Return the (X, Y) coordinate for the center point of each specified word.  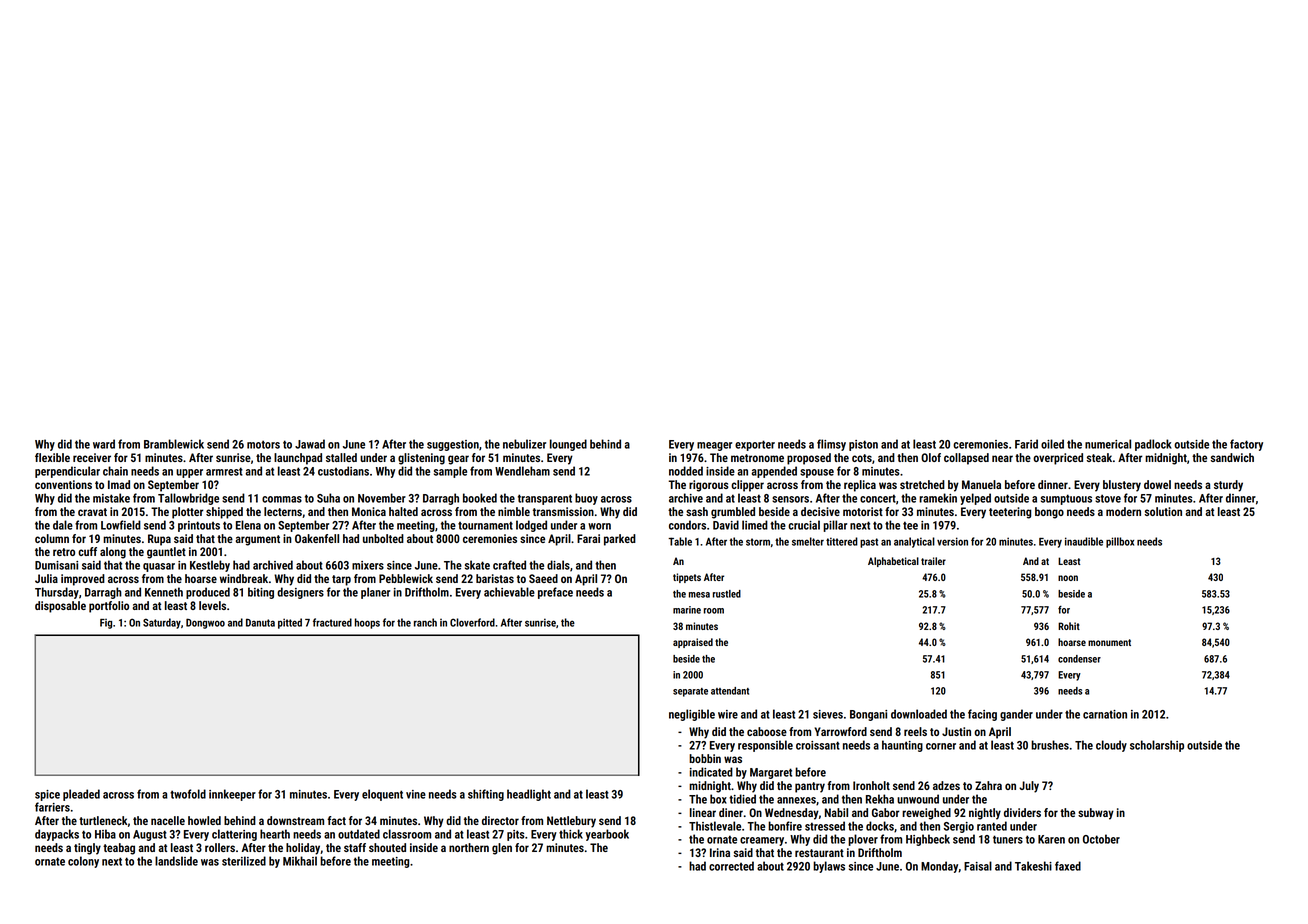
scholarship (1157, 746)
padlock (1153, 445)
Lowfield (121, 525)
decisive (820, 511)
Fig (106, 624)
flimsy (831, 445)
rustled (727, 594)
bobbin (705, 758)
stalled (341, 457)
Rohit (1069, 626)
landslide (176, 861)
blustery (1122, 486)
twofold (188, 794)
